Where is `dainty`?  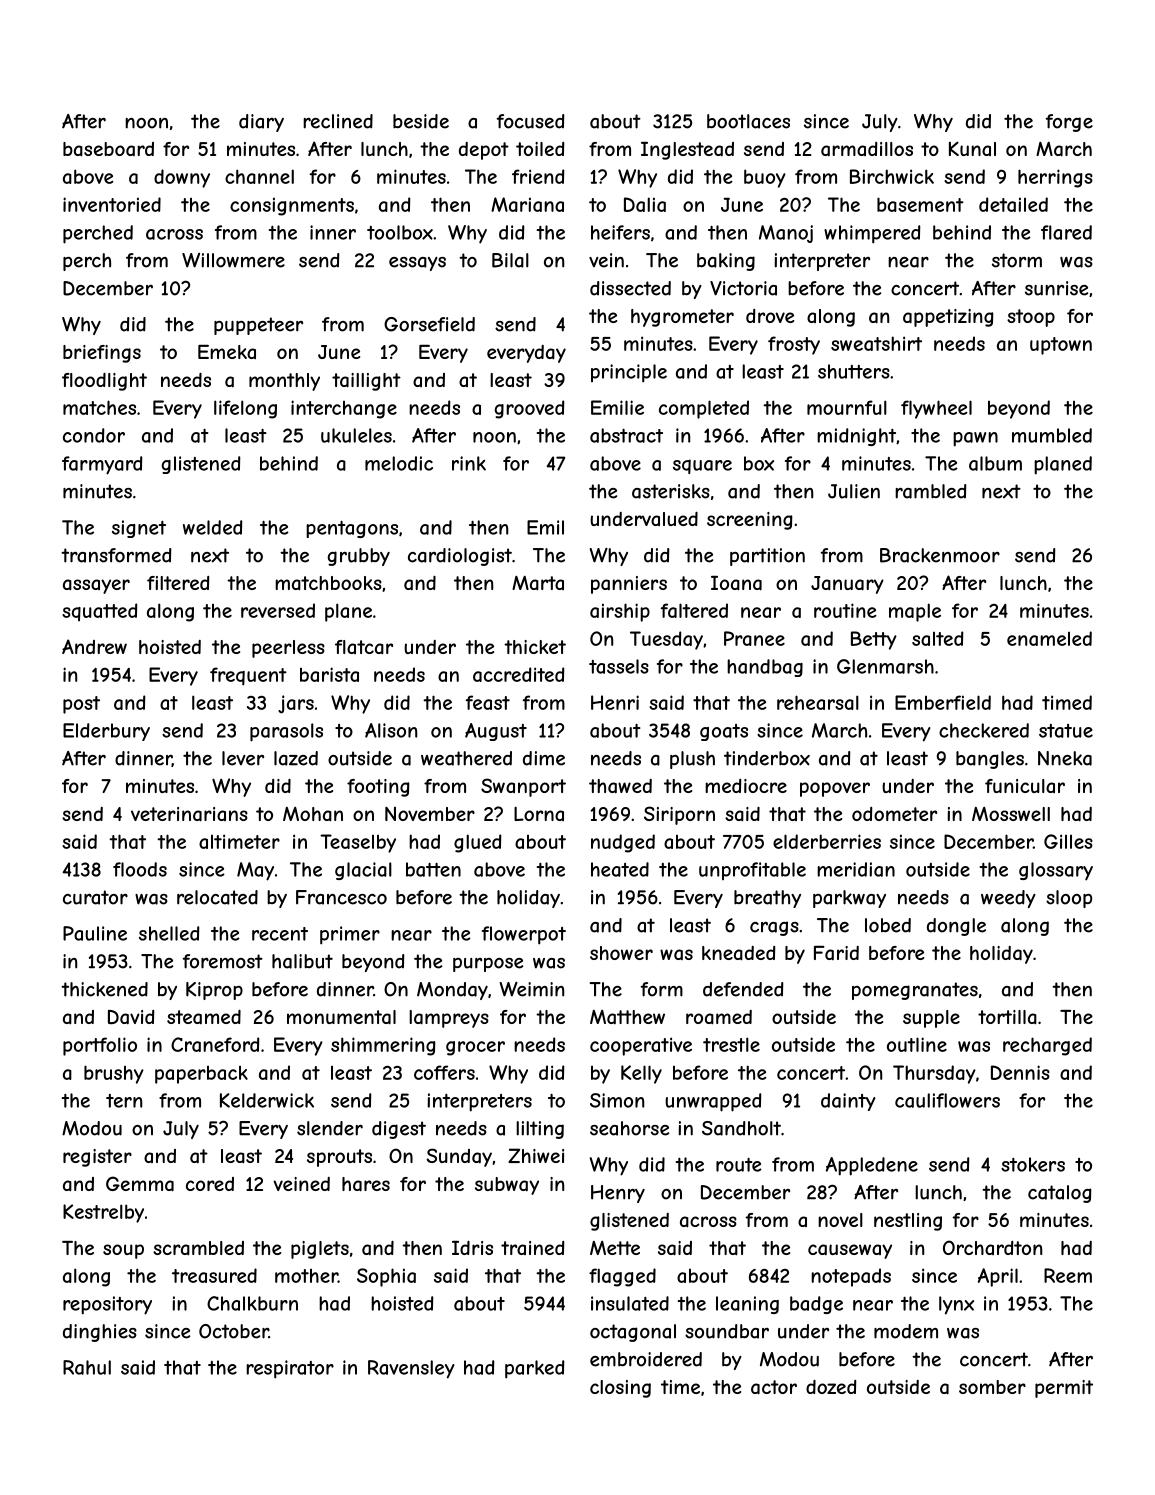
dainty is located at coordinates (848, 1102).
